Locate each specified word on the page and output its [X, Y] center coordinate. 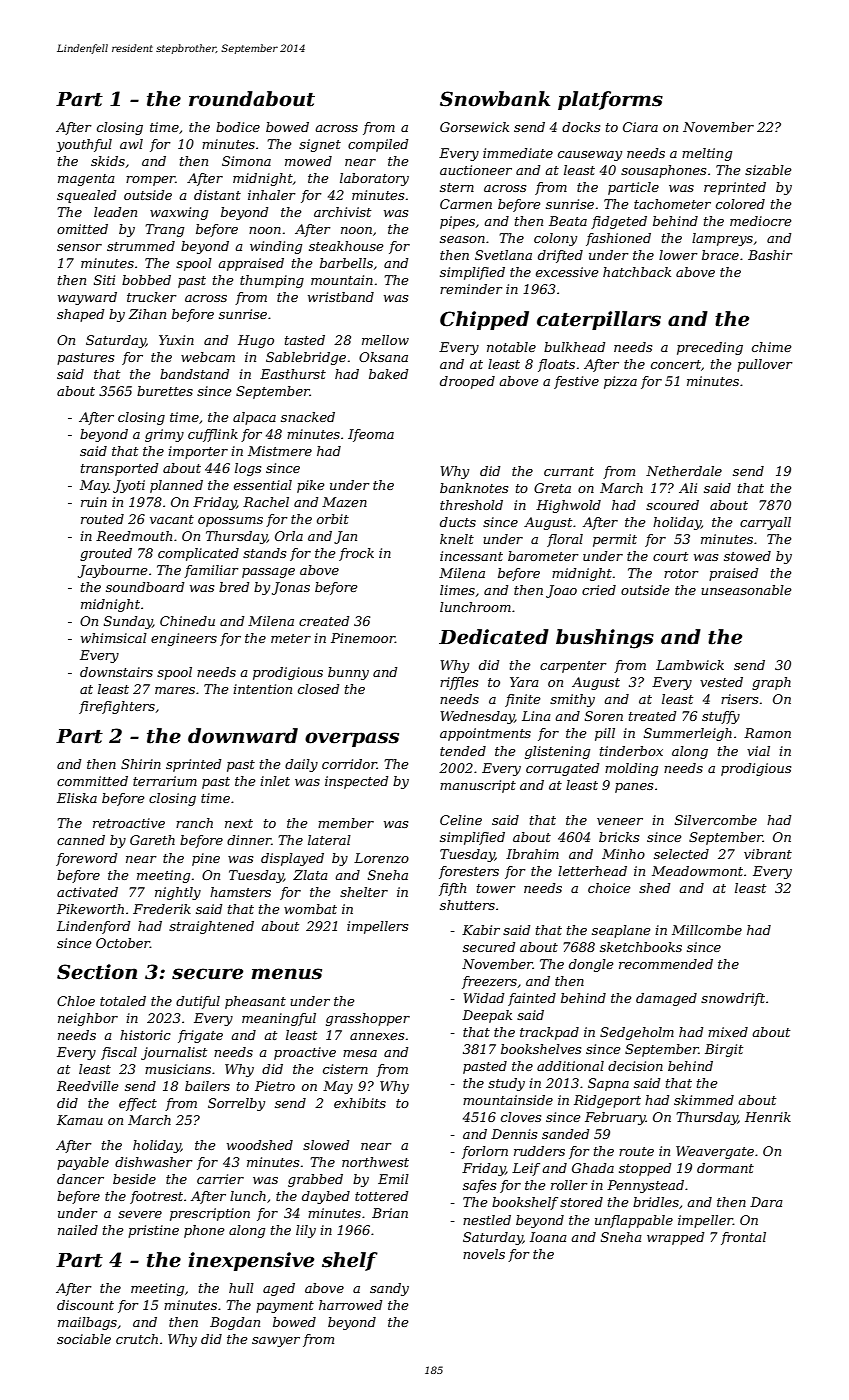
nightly [178, 893]
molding [631, 769]
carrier [220, 1179]
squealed [86, 196]
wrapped [675, 1238]
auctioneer [476, 170]
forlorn [485, 1152]
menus [287, 974]
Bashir [770, 255]
